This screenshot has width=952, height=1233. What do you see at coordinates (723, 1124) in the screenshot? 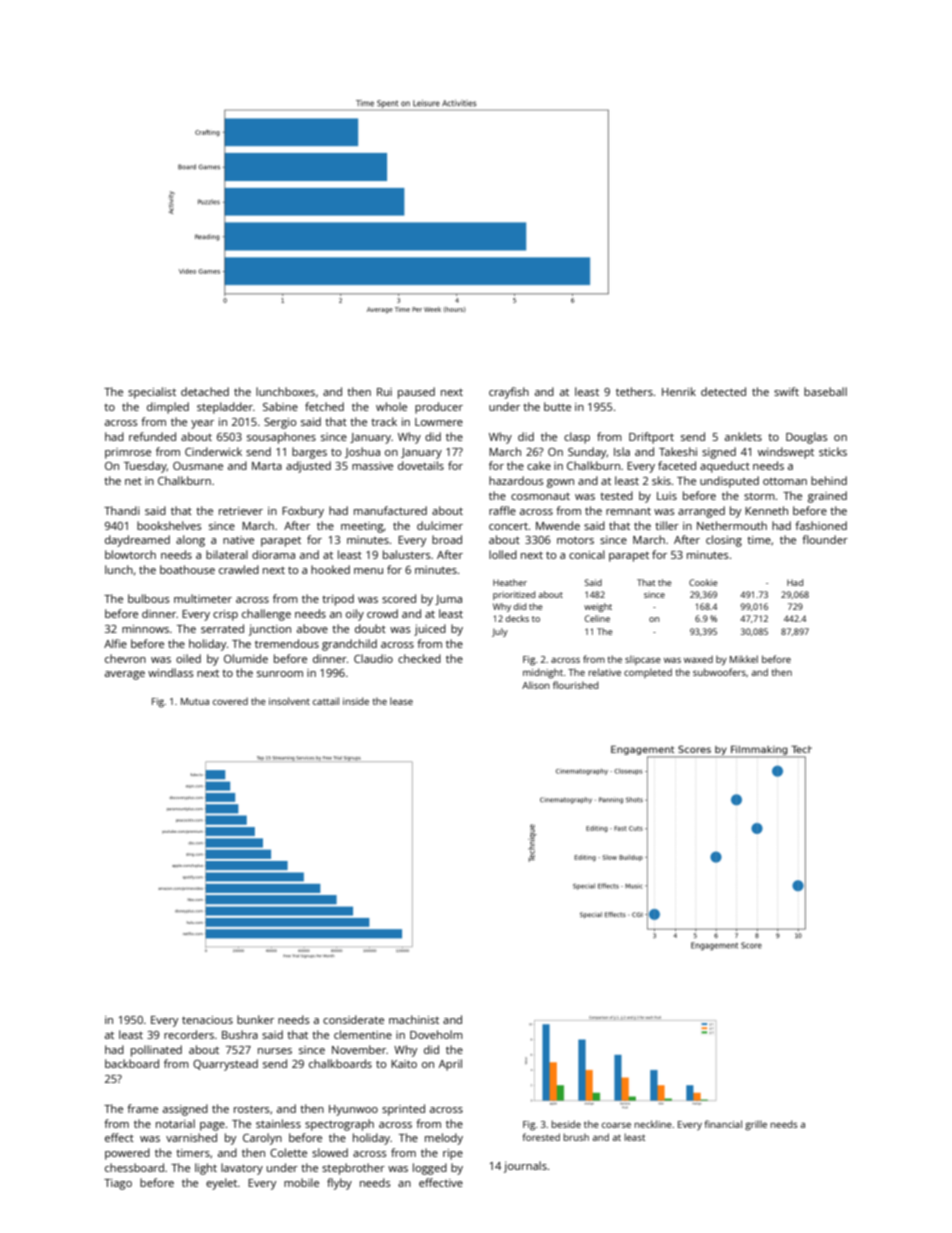
I see `financial` at bounding box center [723, 1124].
